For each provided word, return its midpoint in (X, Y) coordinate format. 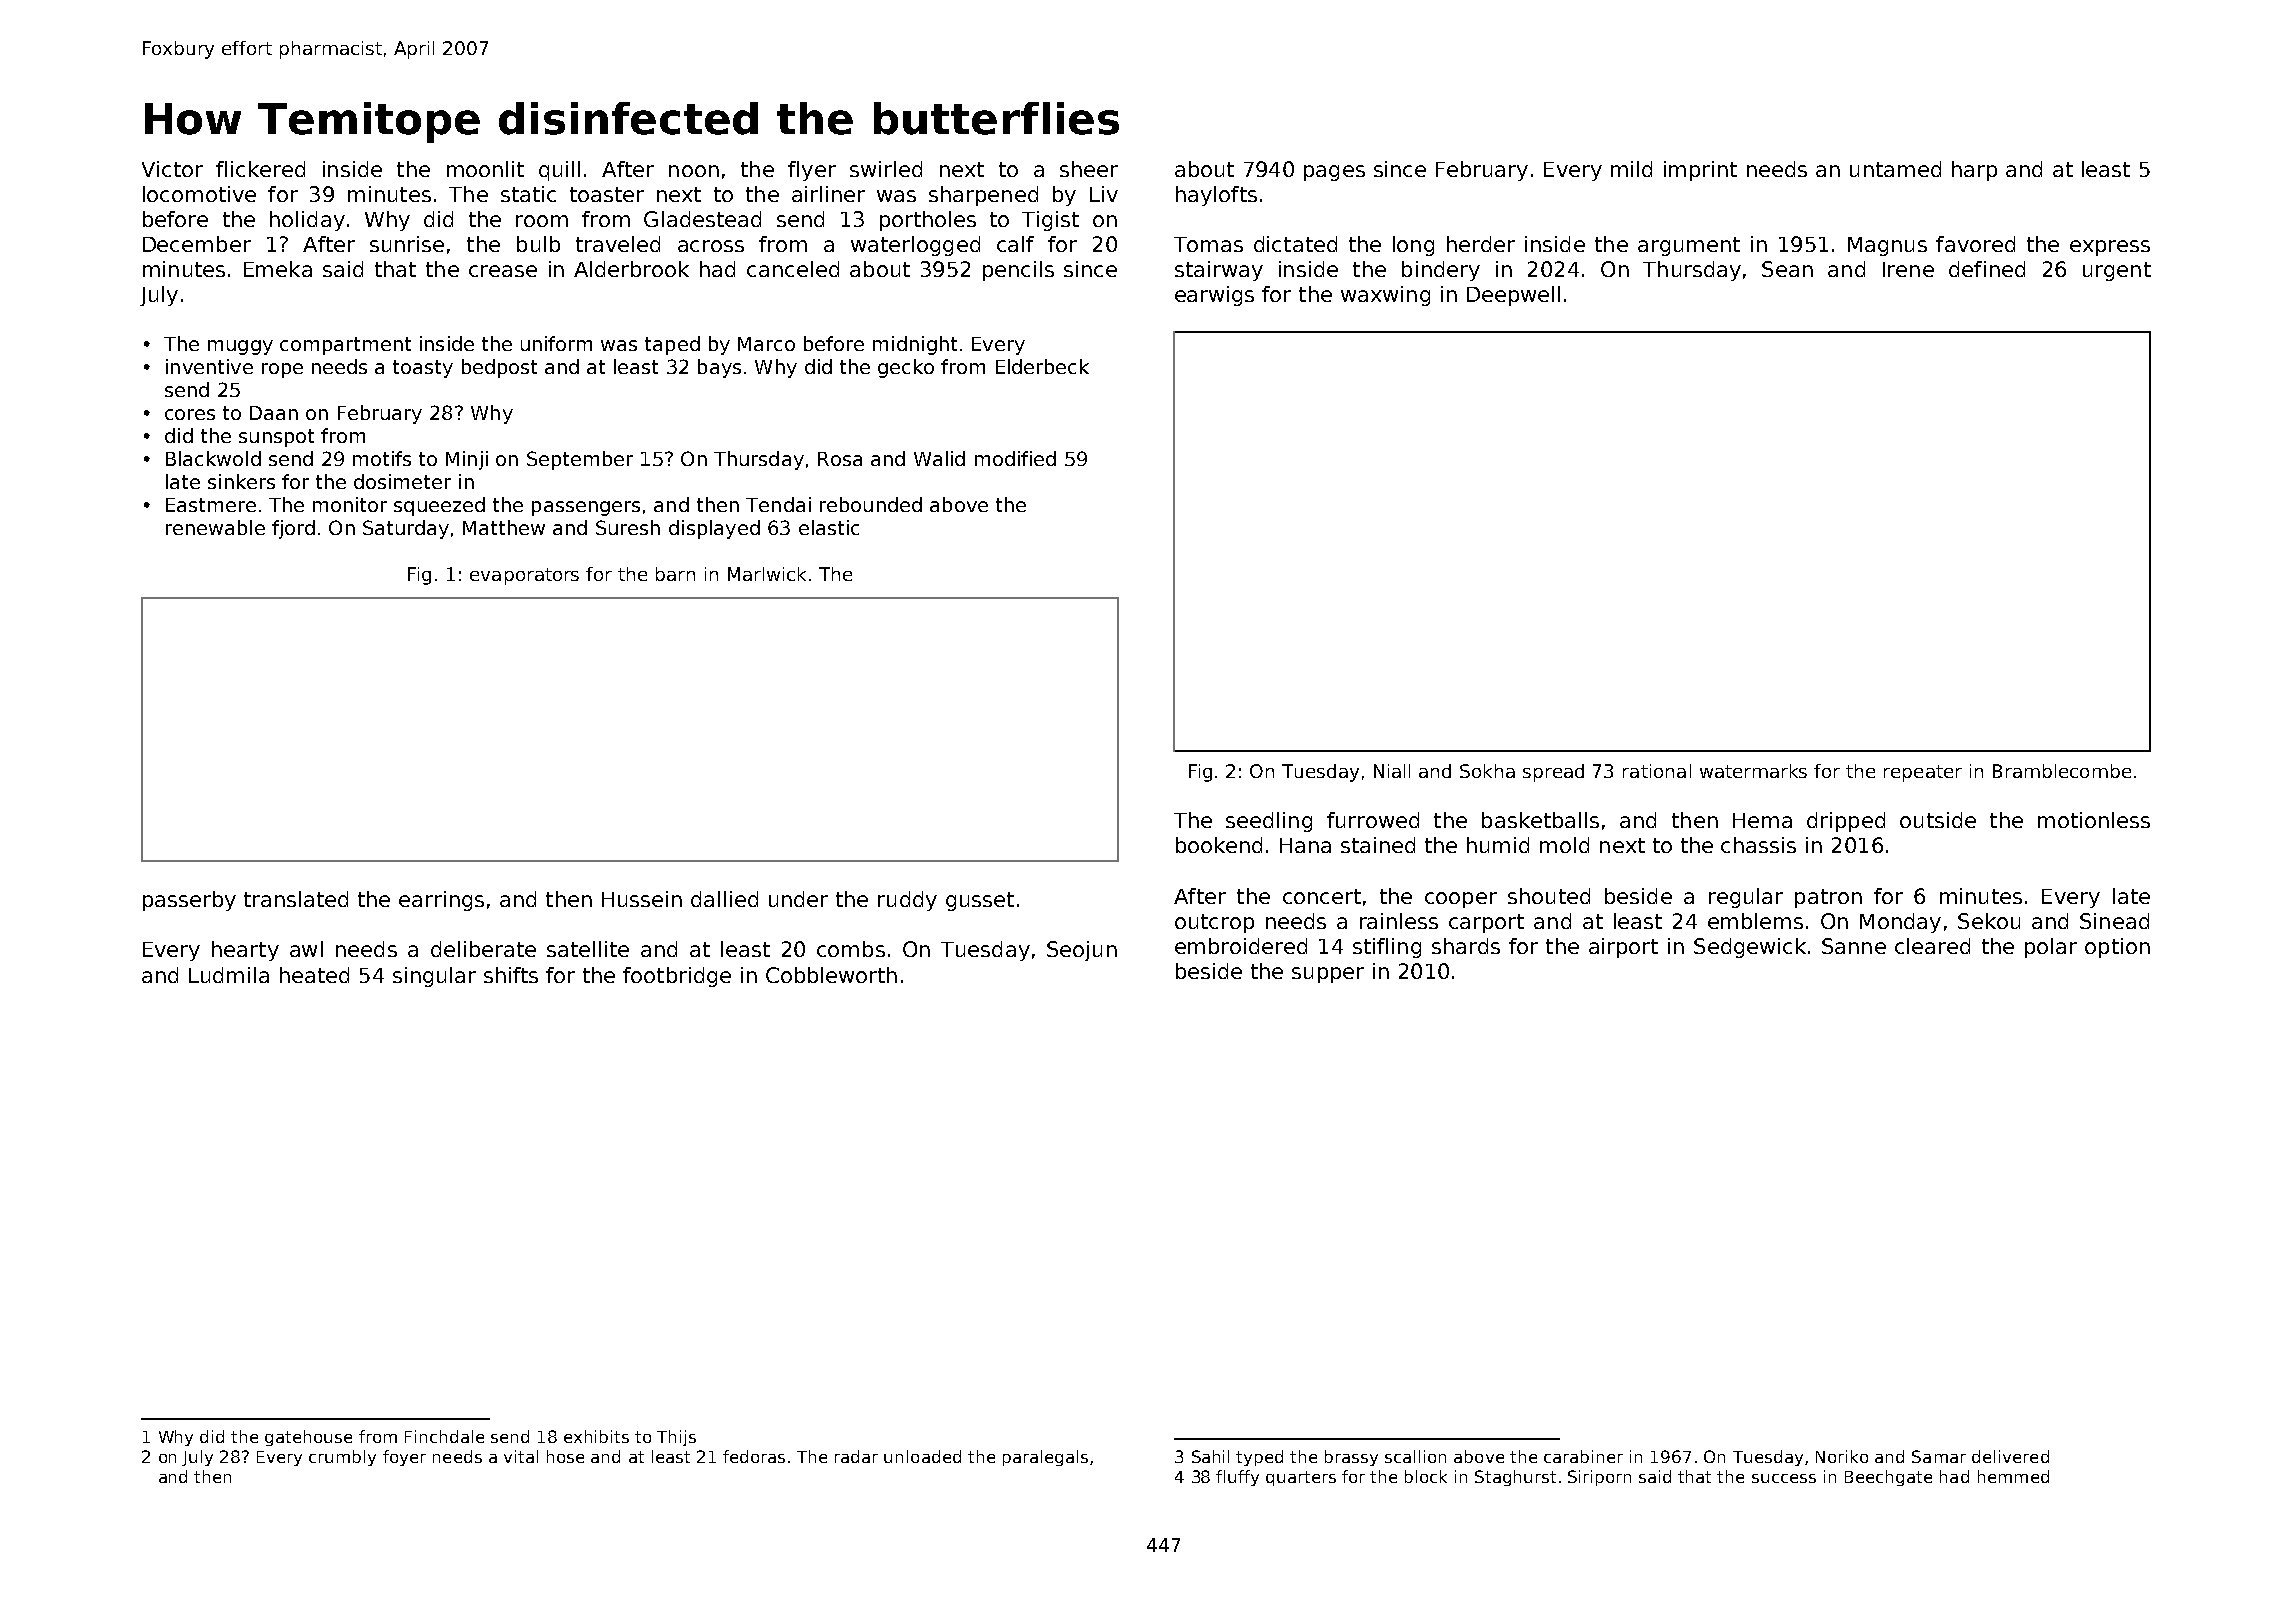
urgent (2117, 271)
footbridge (677, 977)
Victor (172, 169)
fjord (293, 529)
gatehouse (308, 1438)
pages (1334, 173)
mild (1631, 169)
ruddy (907, 901)
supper (1328, 975)
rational (1657, 771)
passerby (189, 901)
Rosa (840, 459)
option (2117, 948)
